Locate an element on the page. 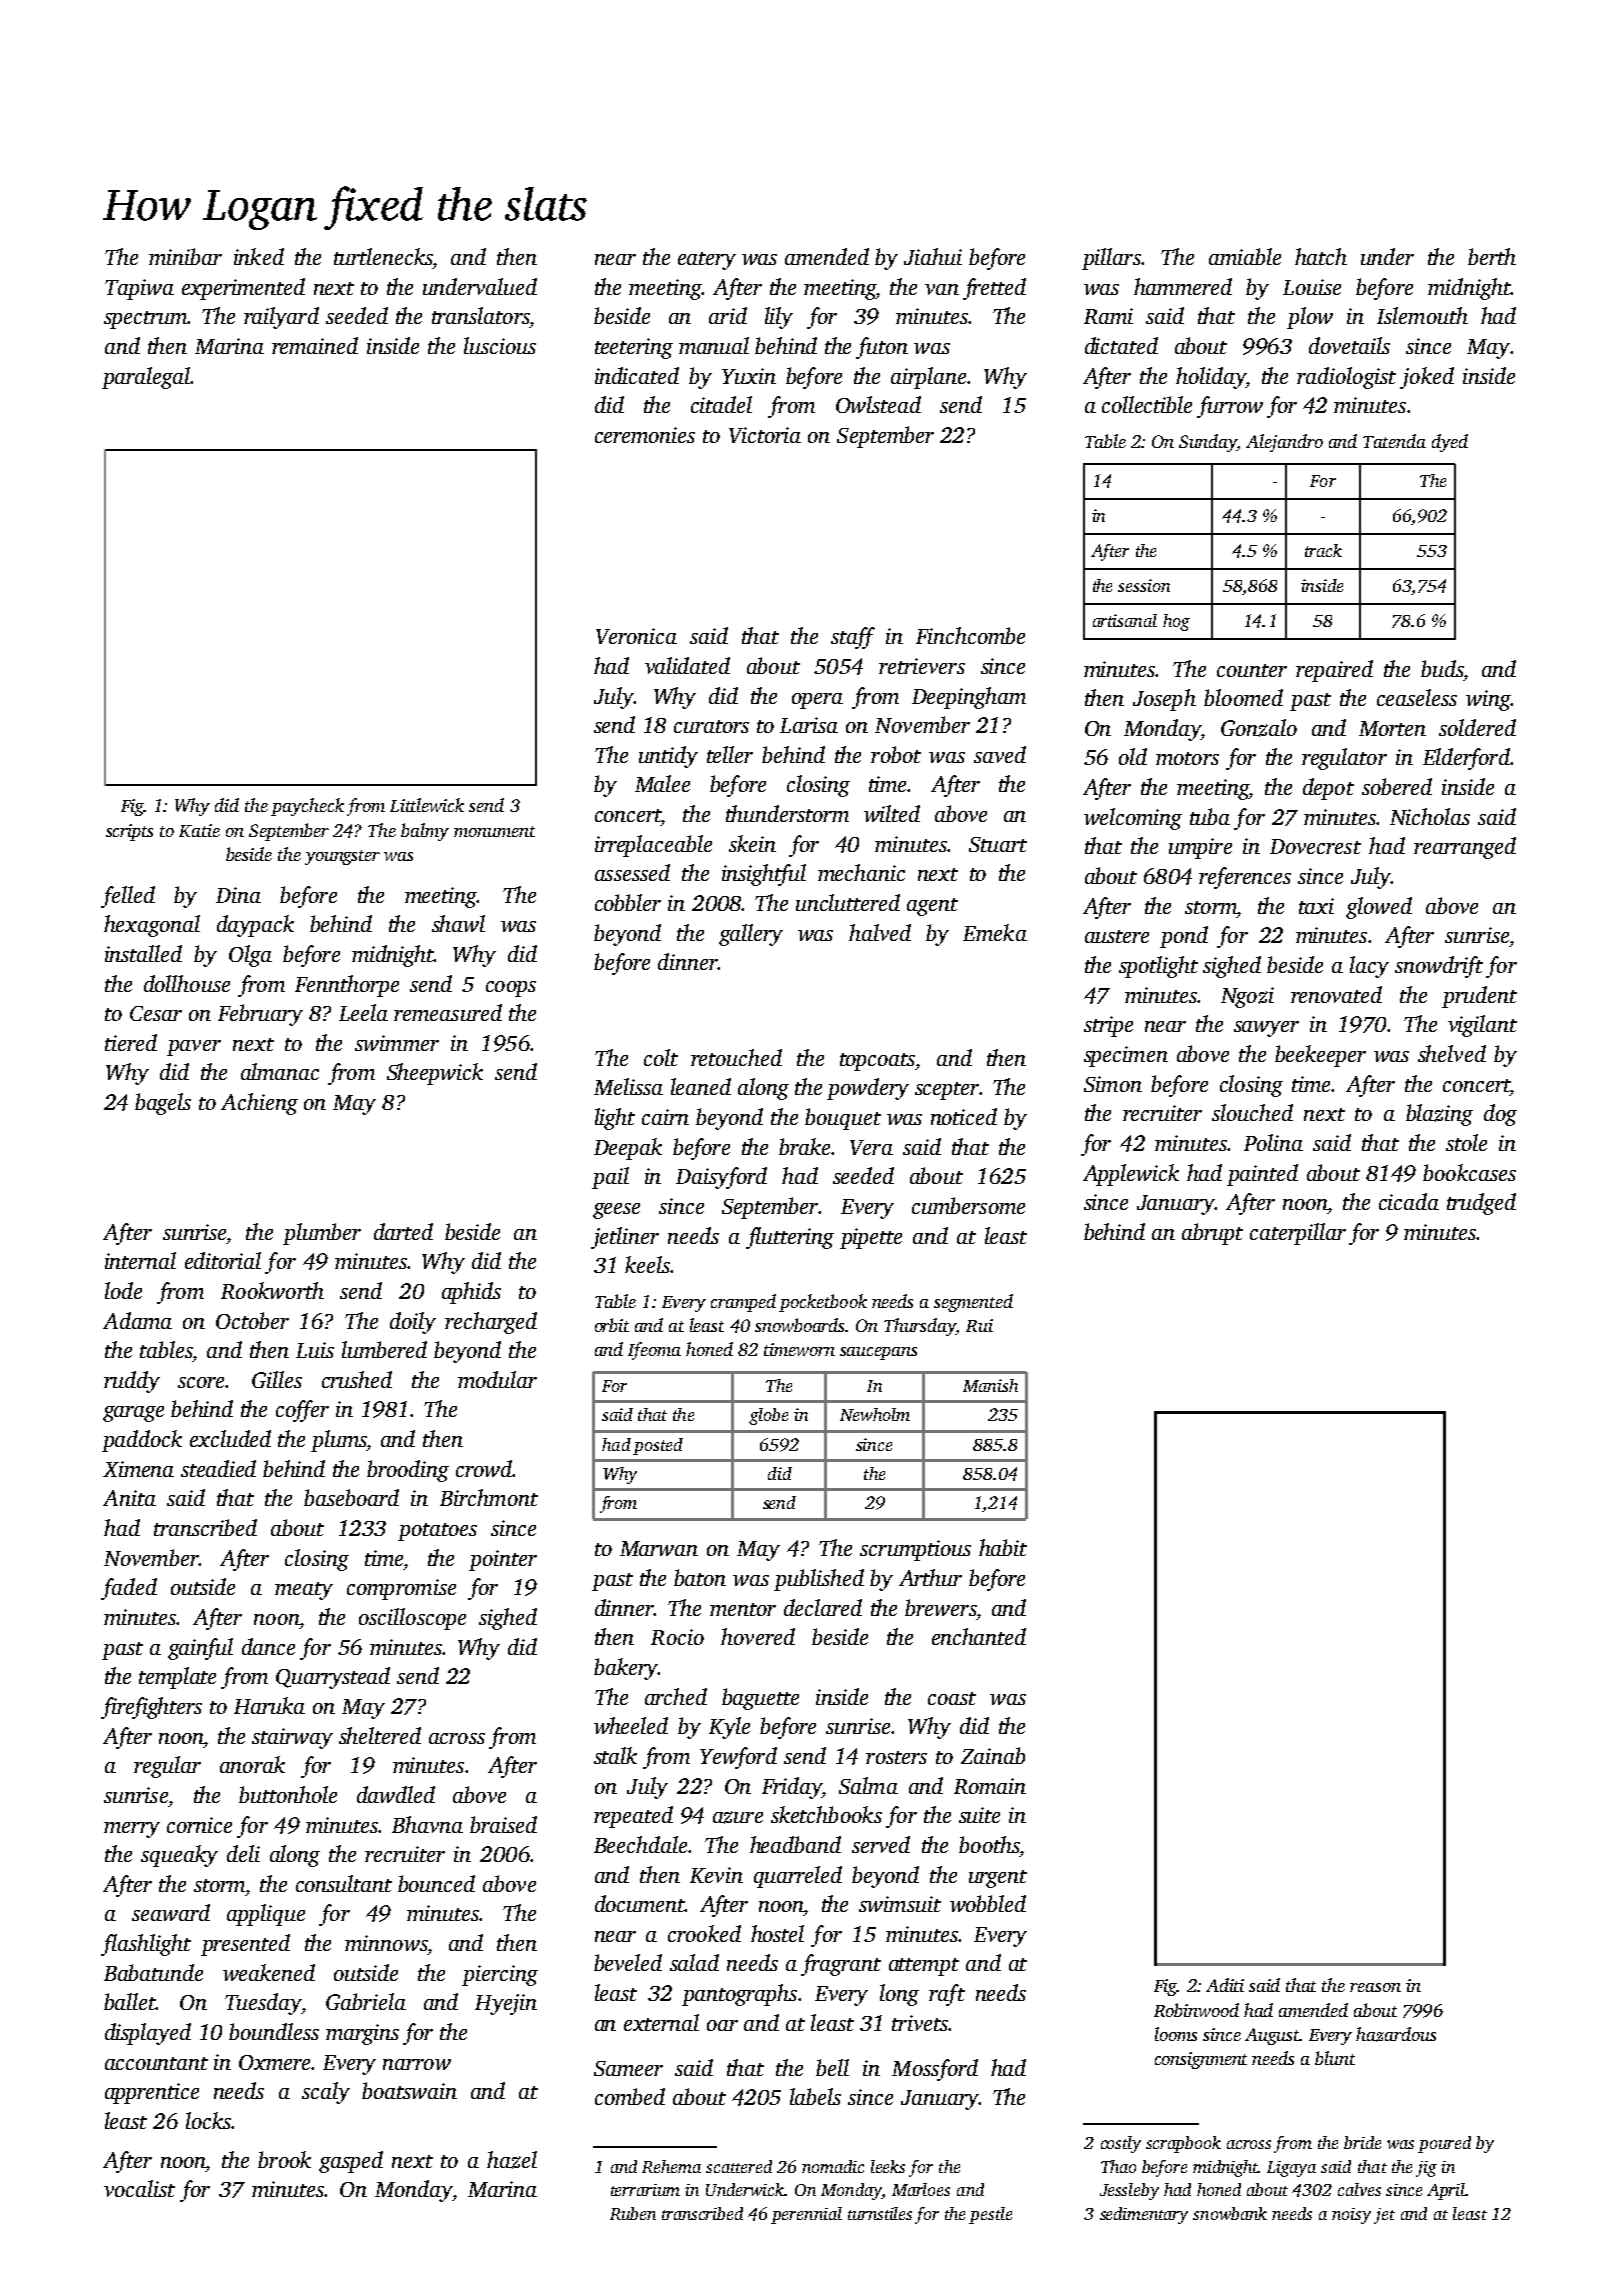  turtlenecks is located at coordinates (383, 256).
